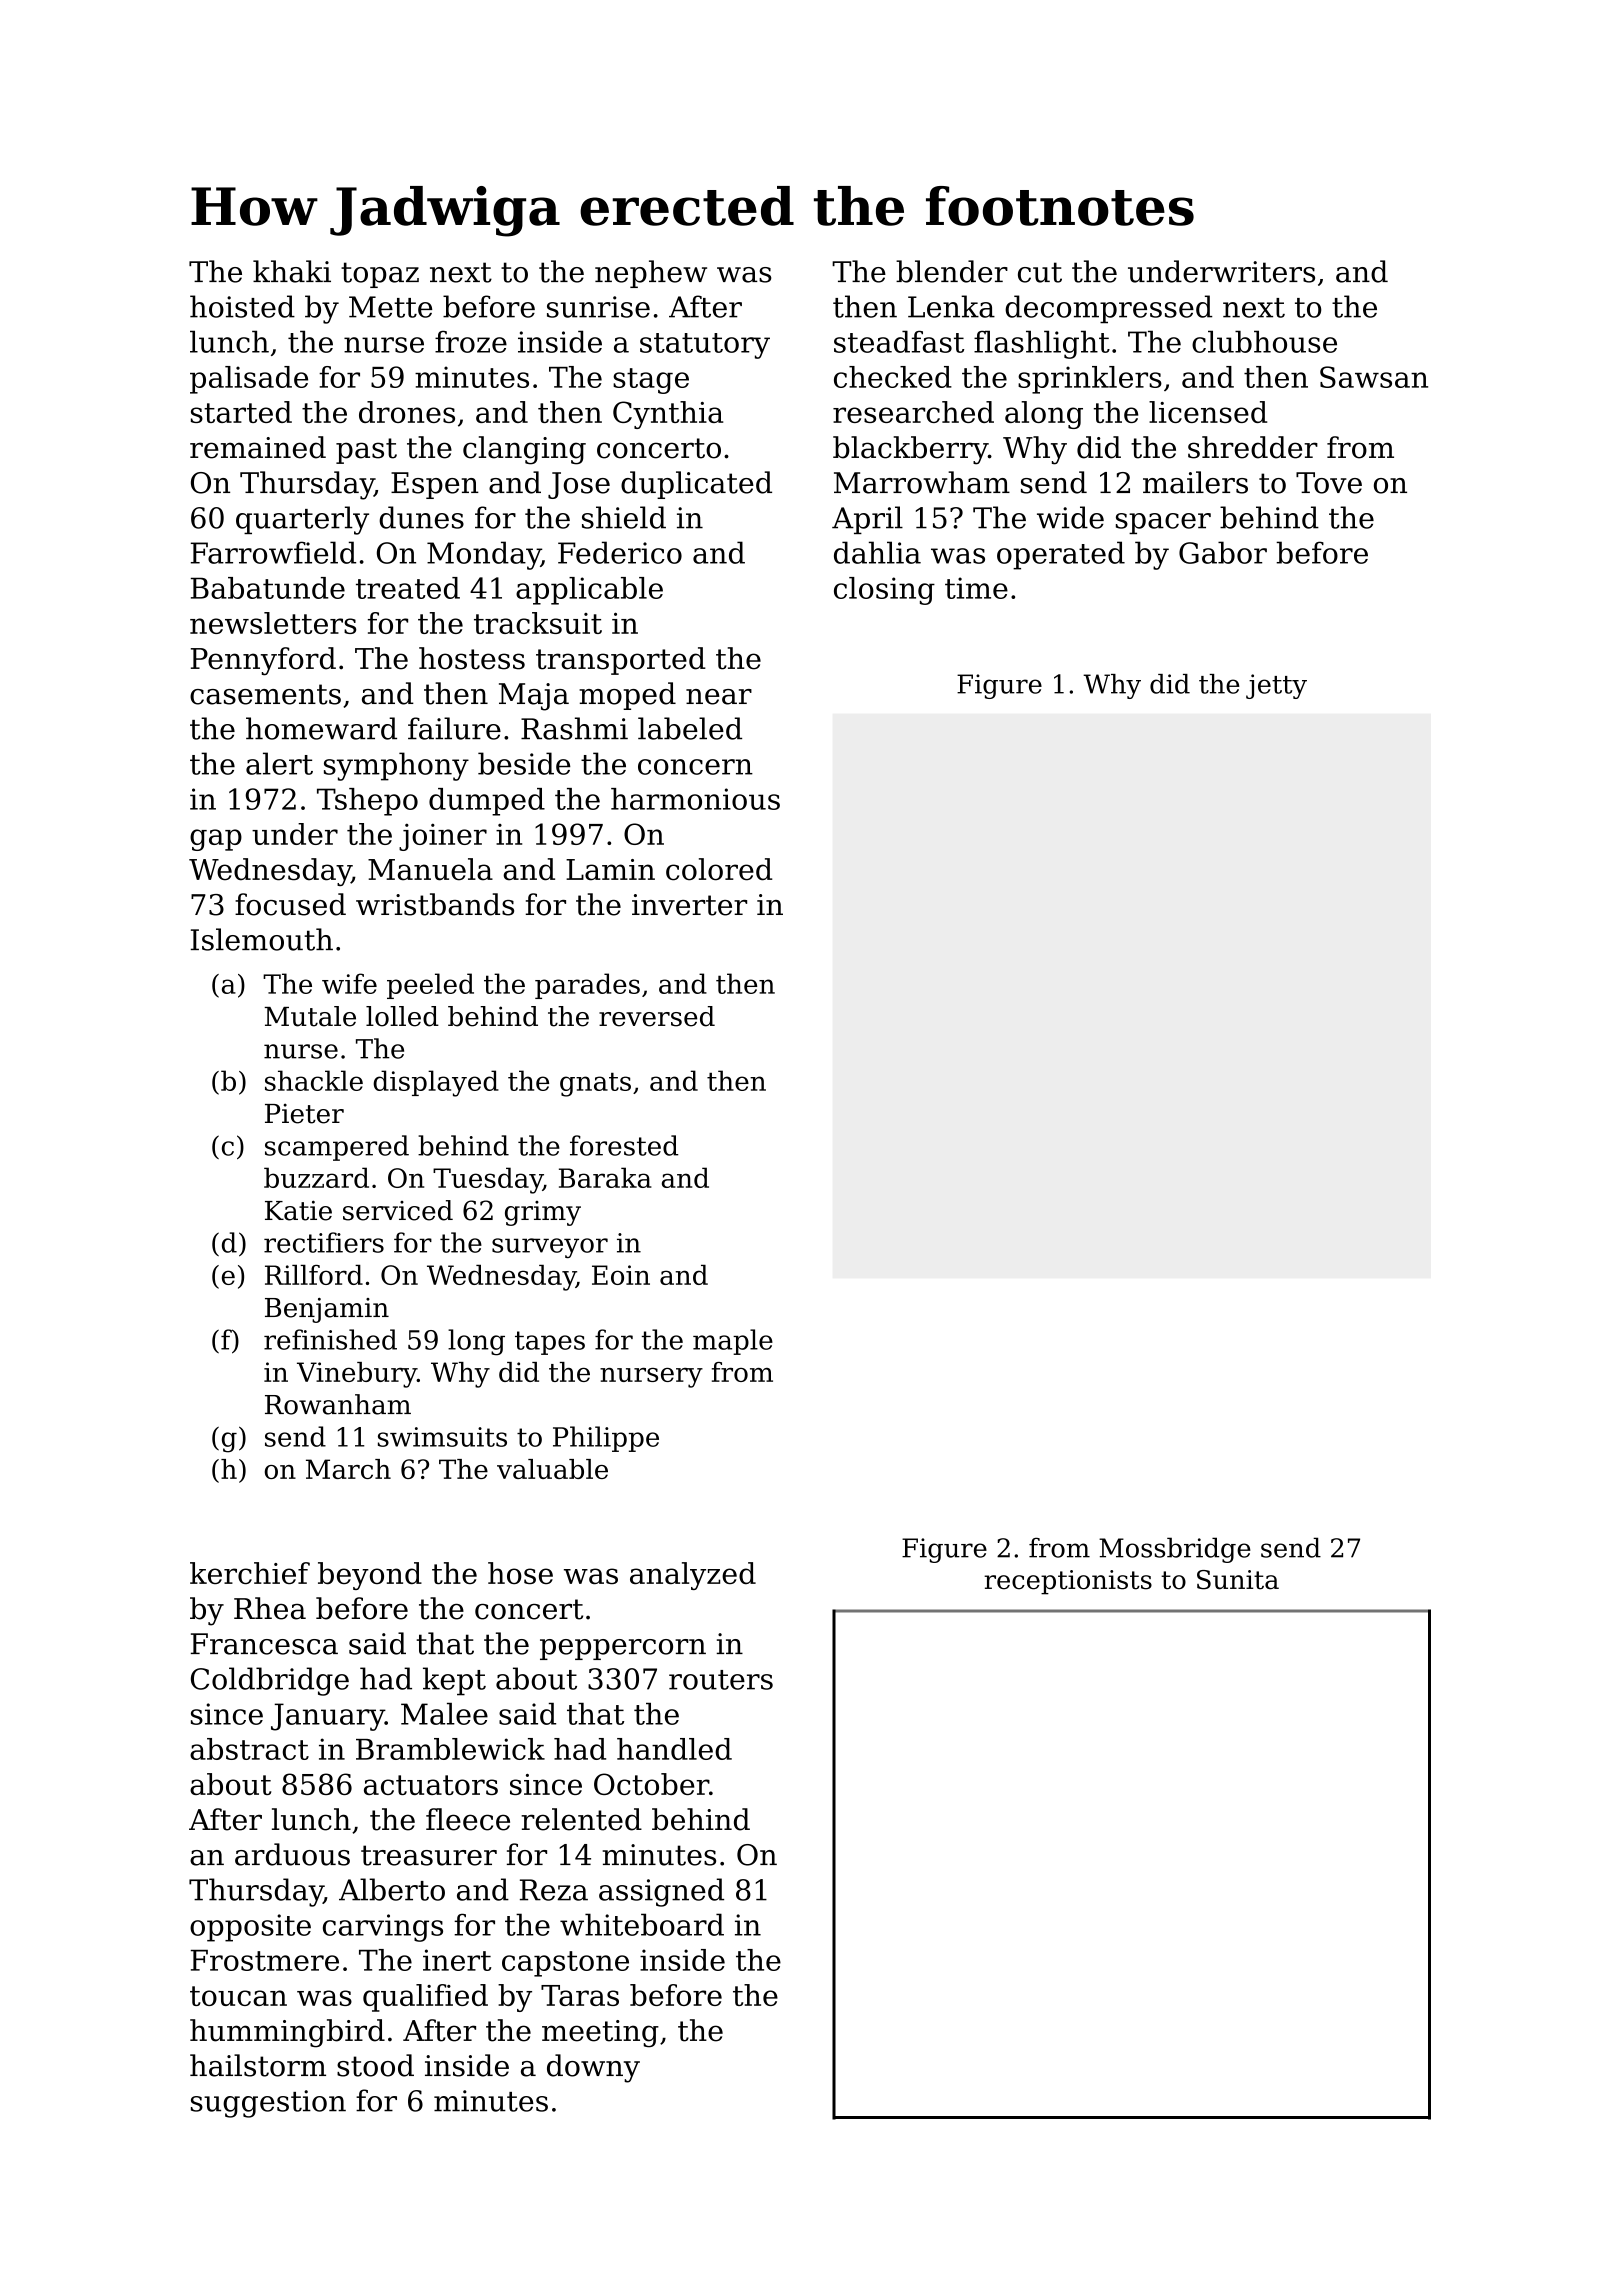  I want to click on Farrowfield, so click(273, 552).
